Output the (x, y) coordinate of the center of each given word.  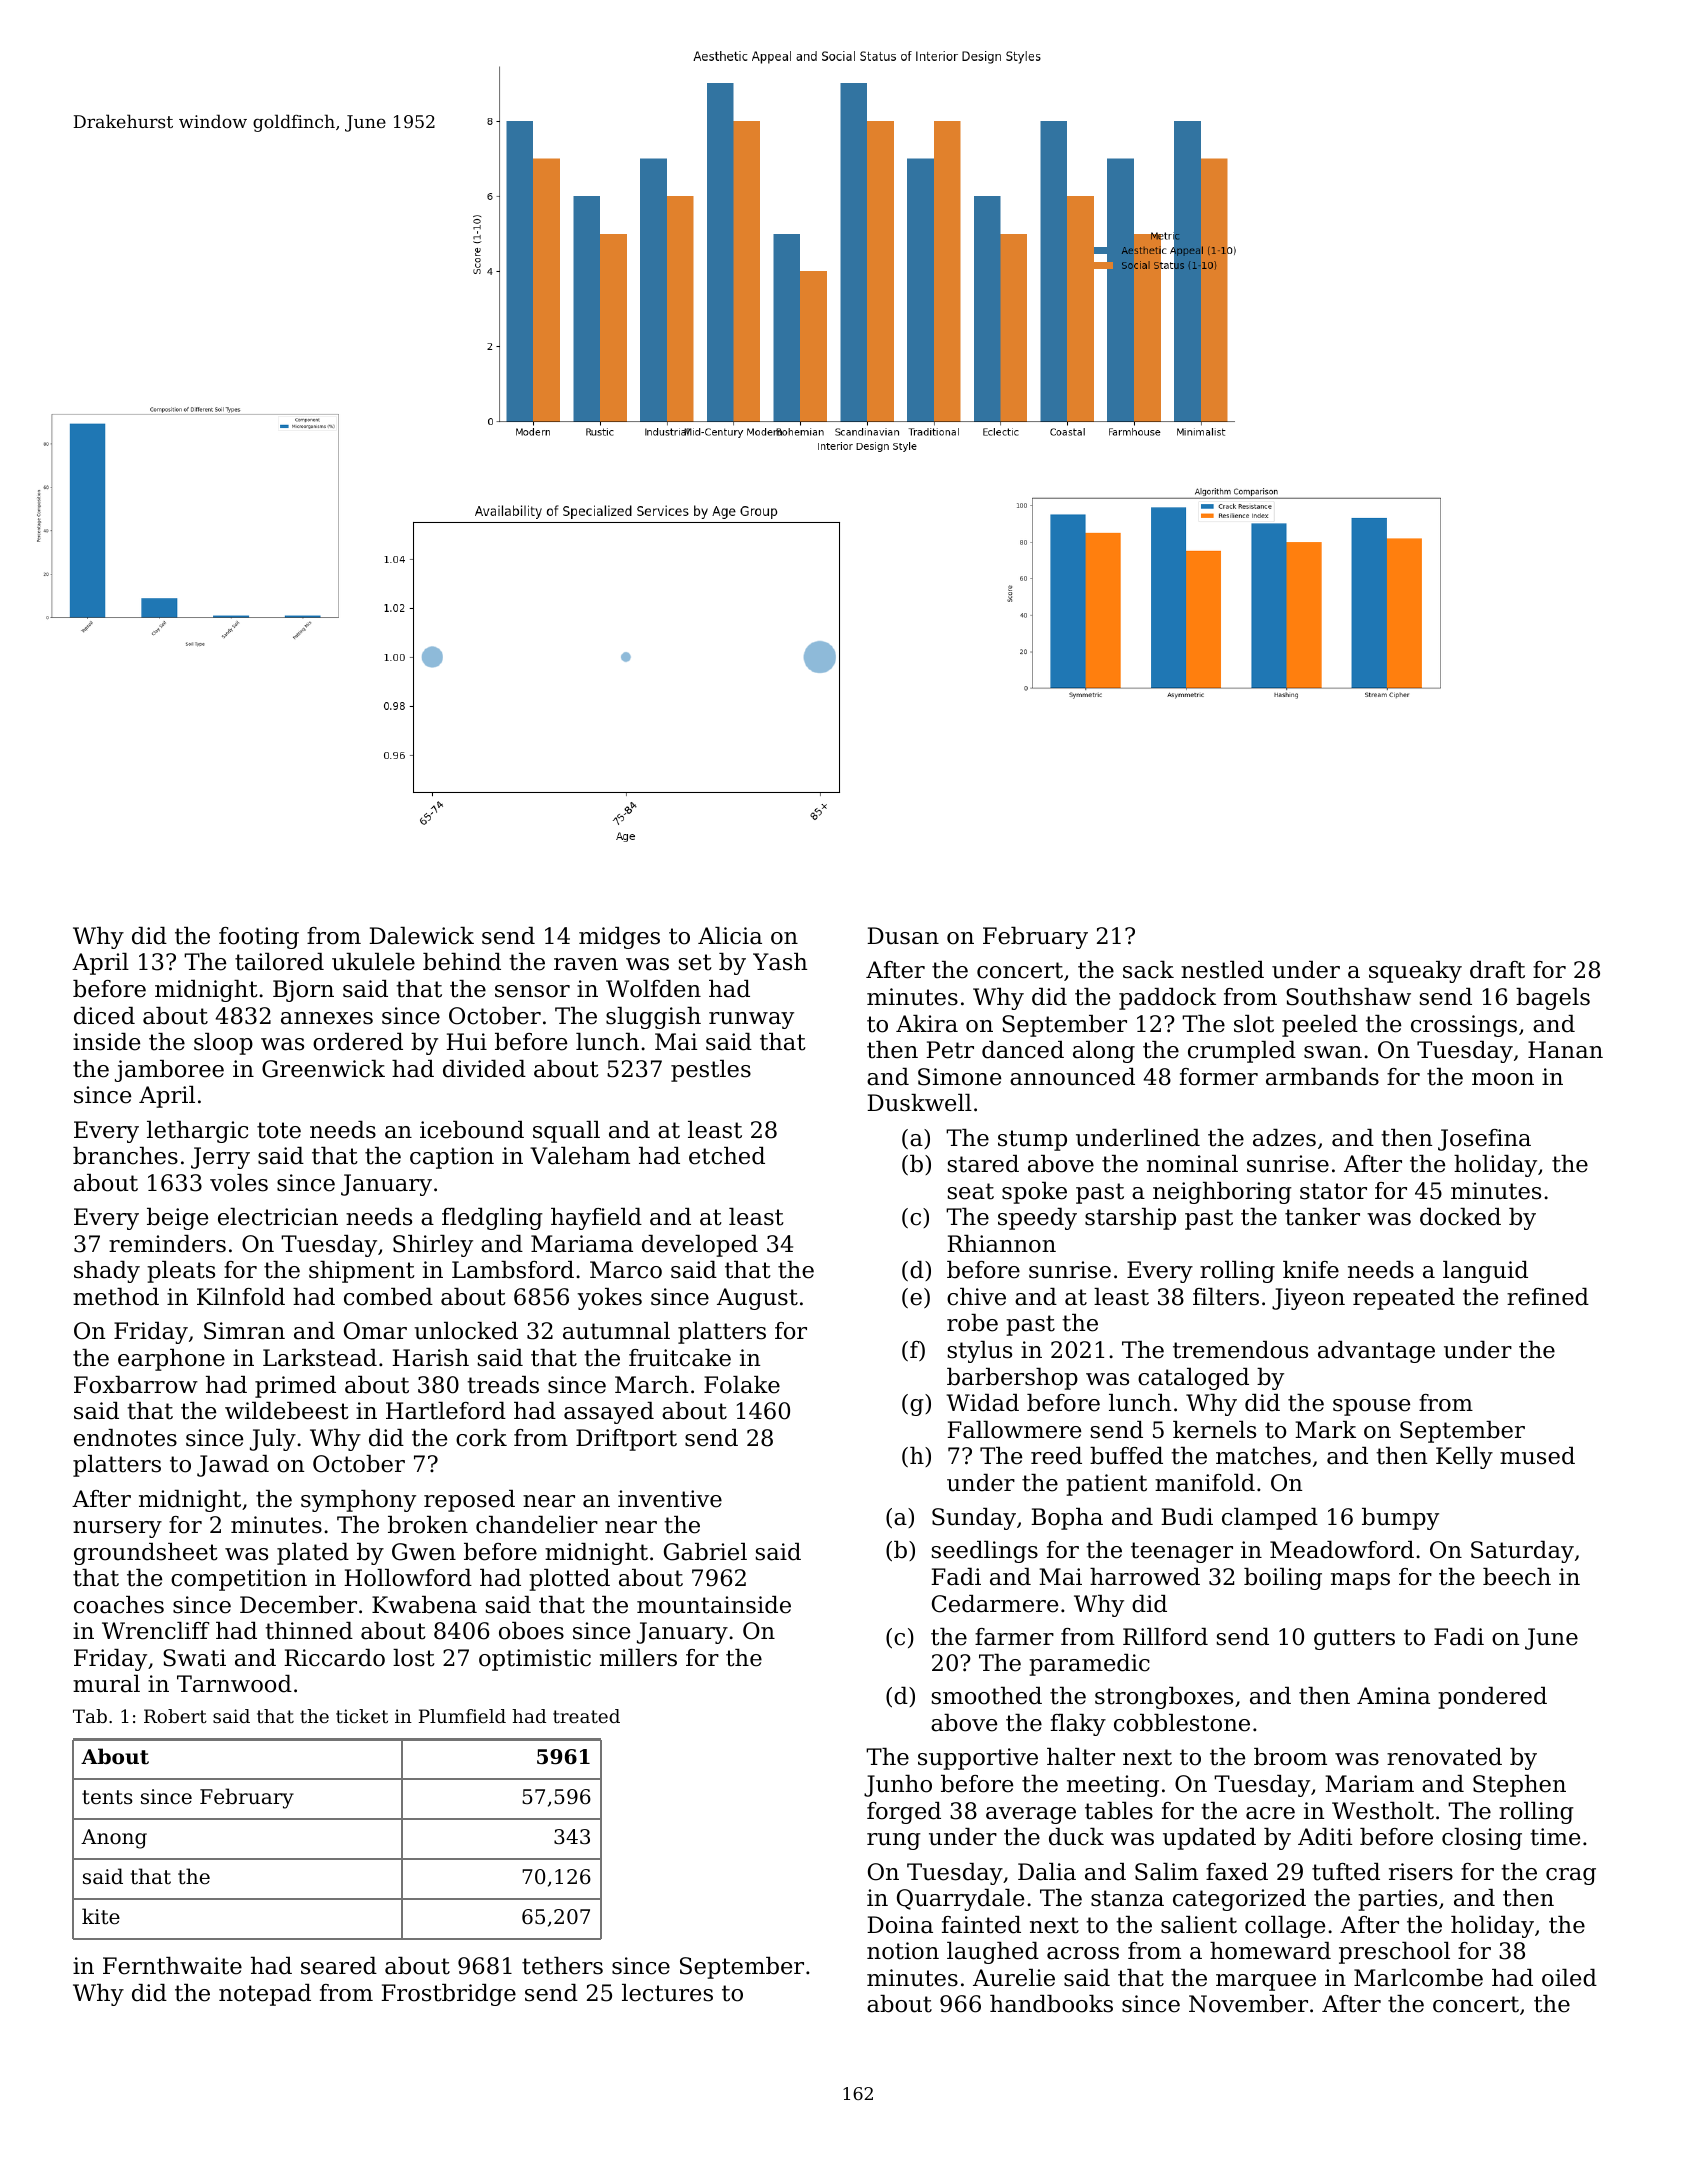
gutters (1354, 1639)
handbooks (1051, 2004)
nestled (1222, 970)
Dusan (903, 936)
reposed (469, 1501)
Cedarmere (995, 1604)
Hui (466, 1042)
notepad (265, 1995)
